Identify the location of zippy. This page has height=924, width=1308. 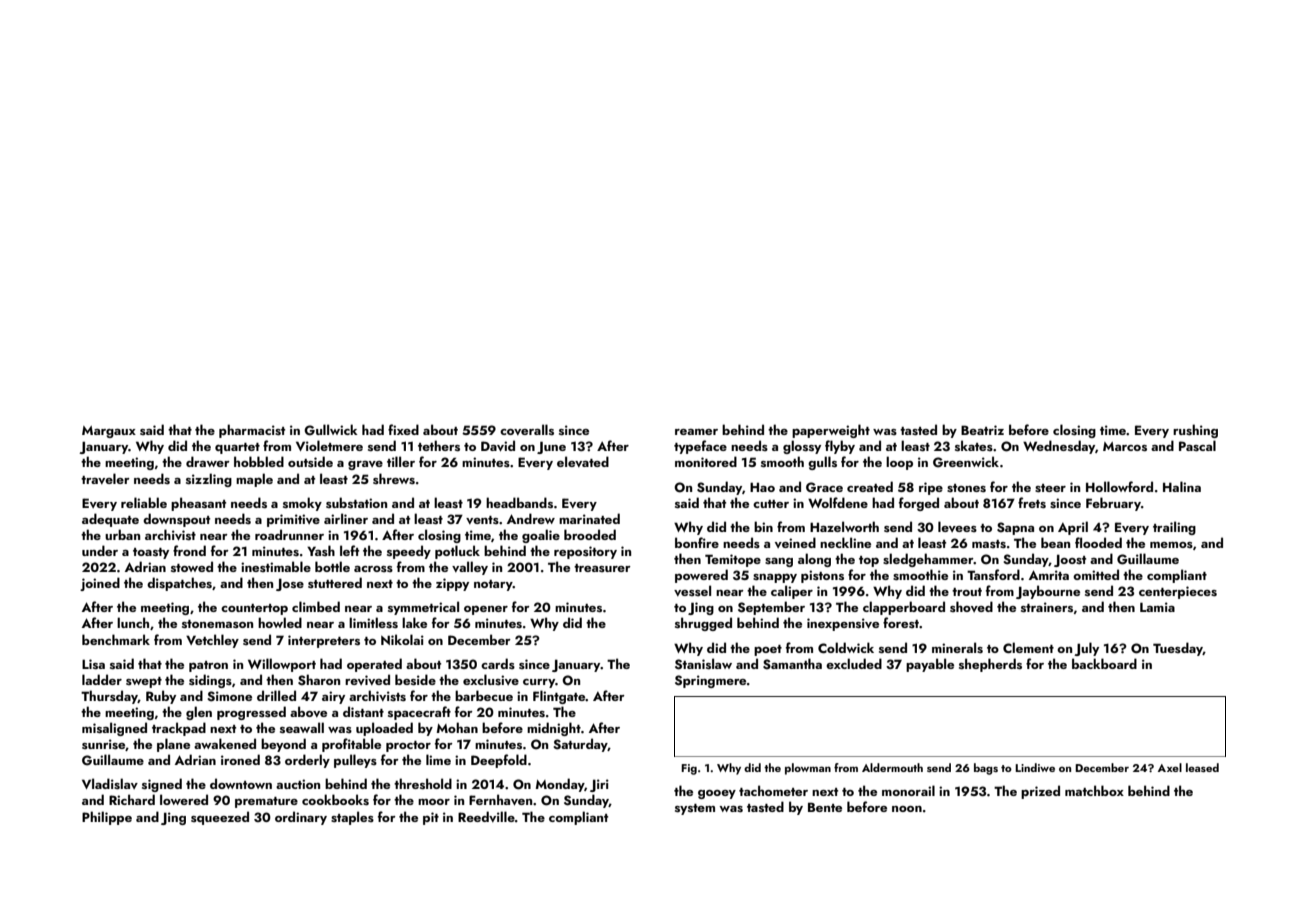
(452, 584).
